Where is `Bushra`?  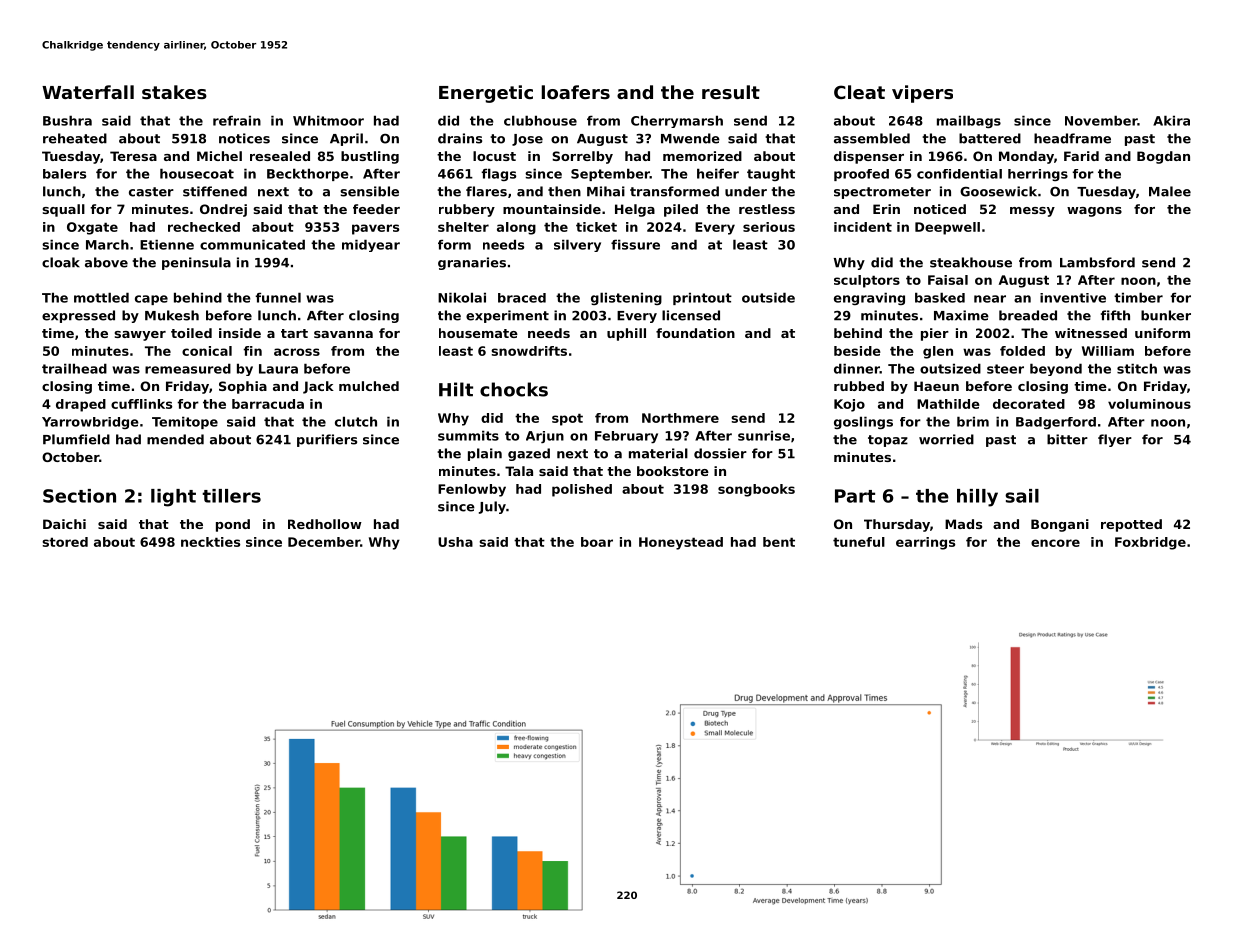 Bushra is located at coordinates (67, 120).
